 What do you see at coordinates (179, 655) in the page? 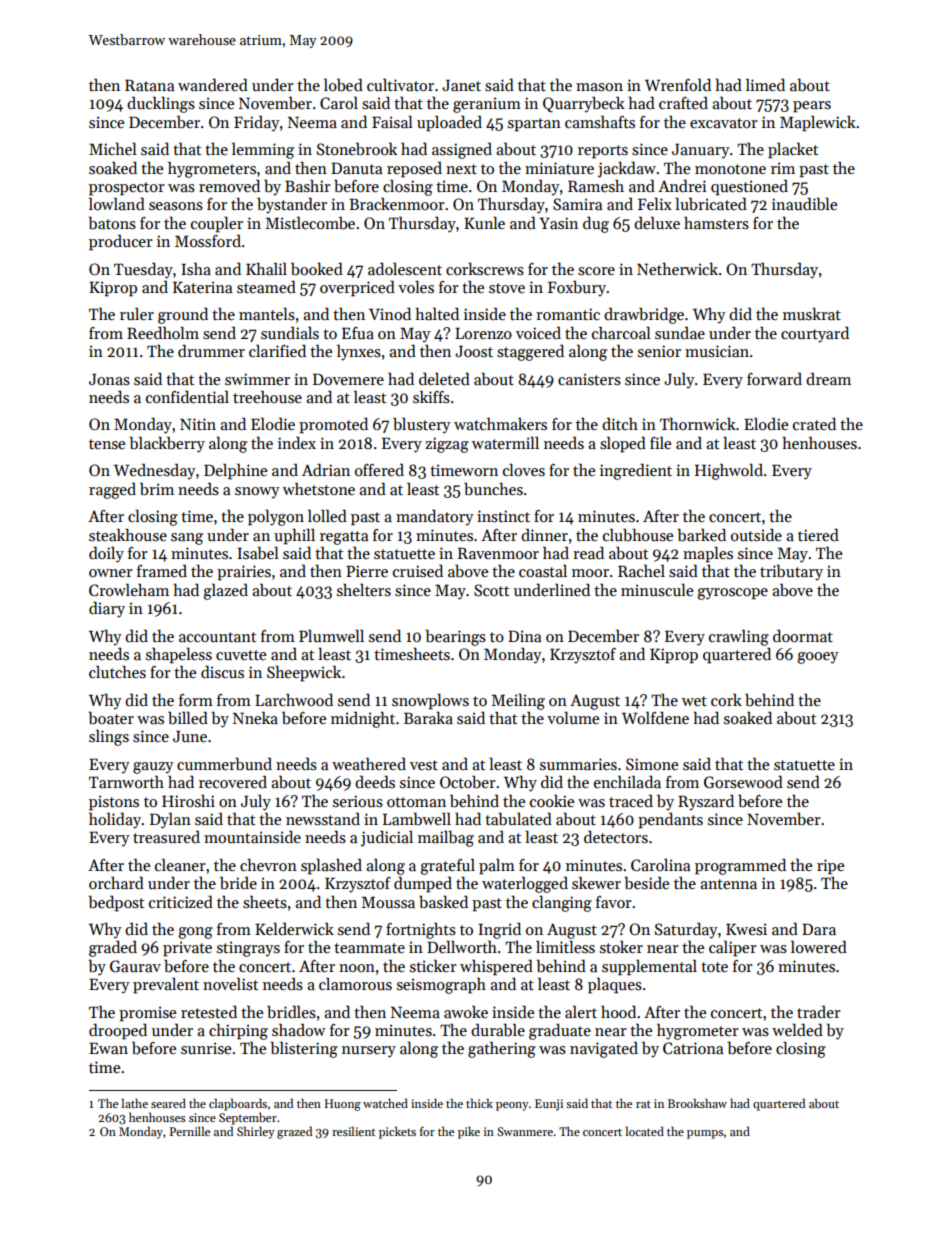
I see `shapeless` at bounding box center [179, 655].
